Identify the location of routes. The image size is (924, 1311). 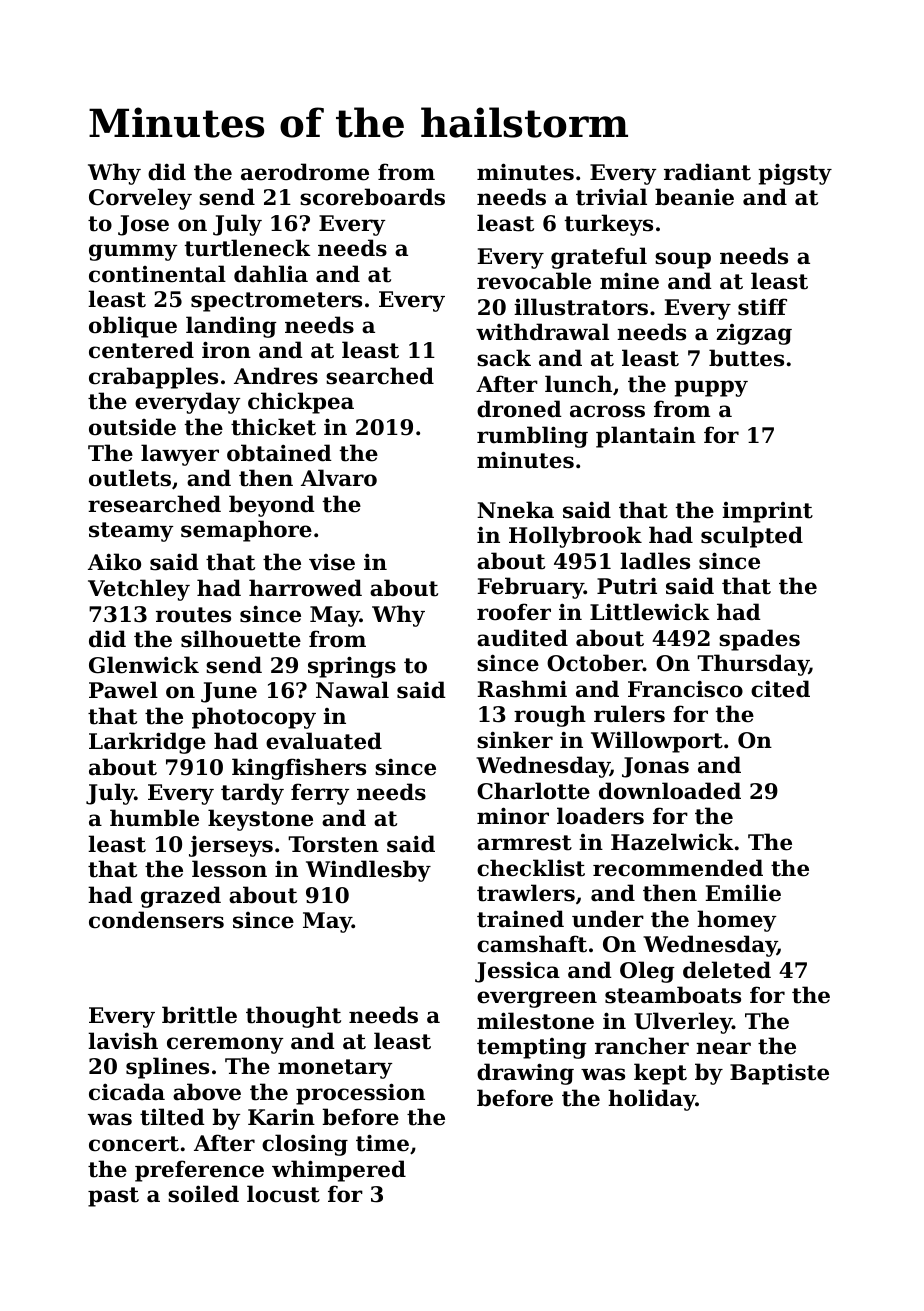
(193, 615).
